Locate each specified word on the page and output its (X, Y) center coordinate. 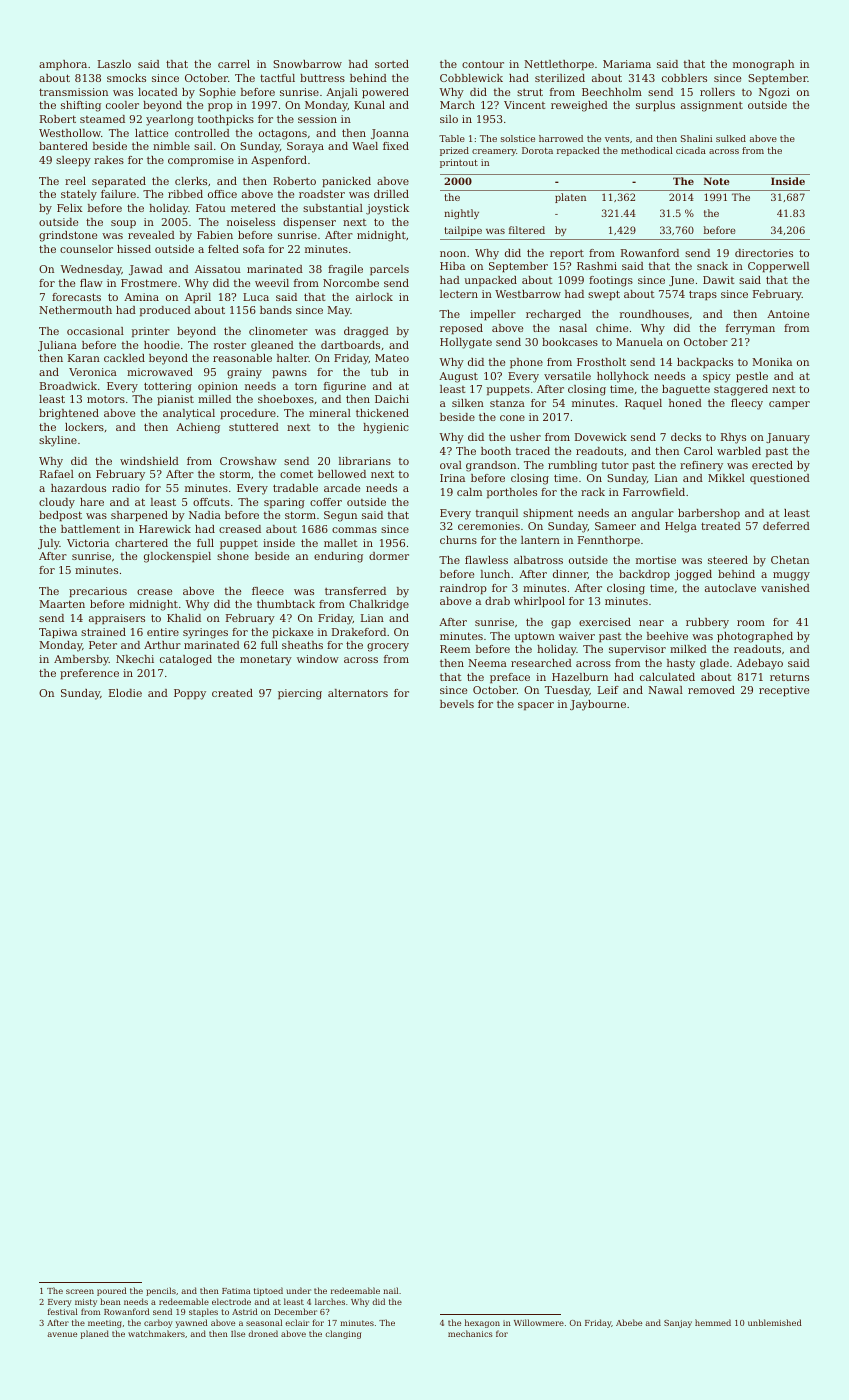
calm (469, 492)
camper (789, 405)
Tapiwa (58, 633)
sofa (254, 249)
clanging (343, 1334)
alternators (358, 693)
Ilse (238, 1333)
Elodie (125, 693)
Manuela (639, 342)
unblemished (775, 1322)
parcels (389, 270)
